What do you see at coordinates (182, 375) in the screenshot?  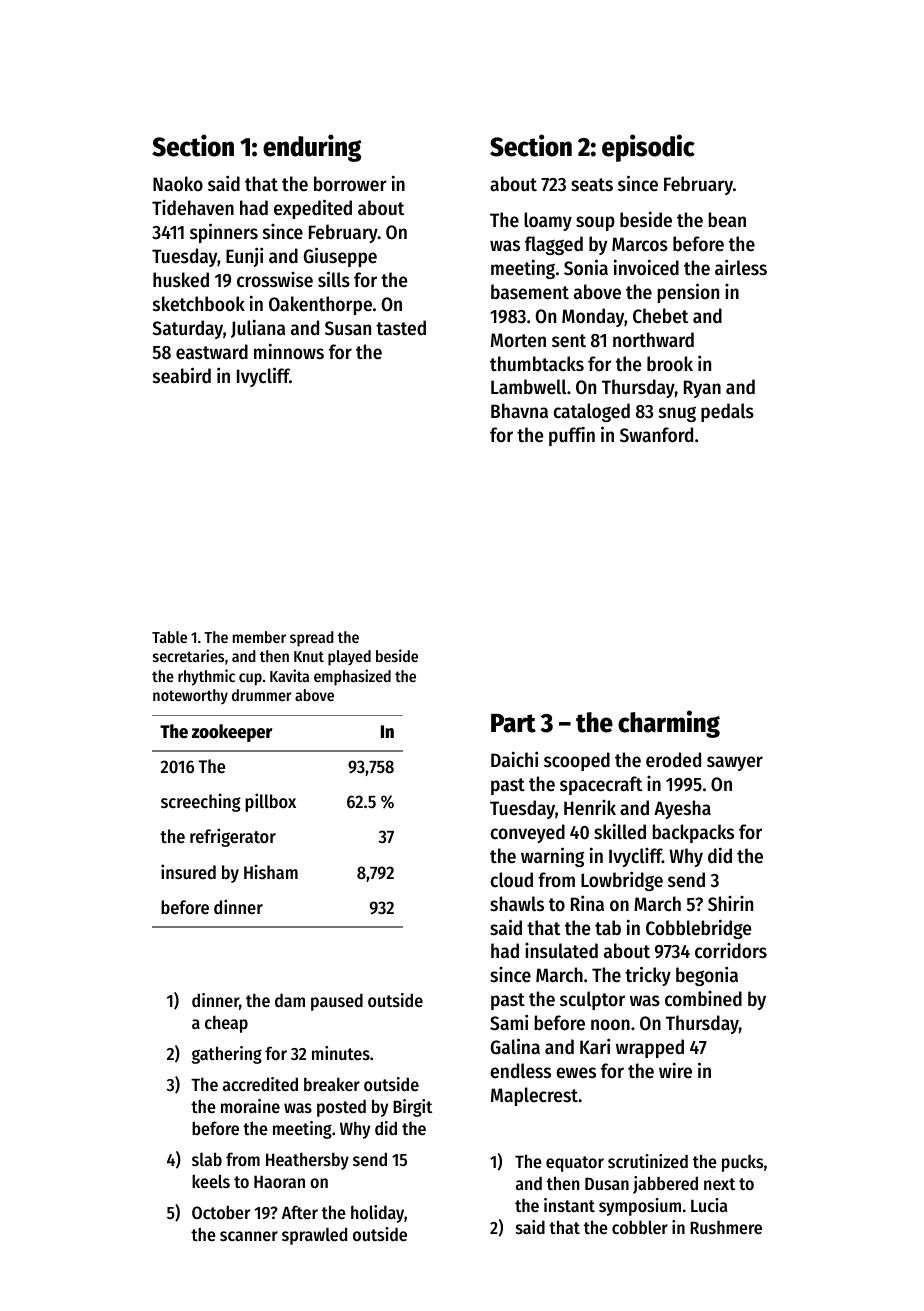 I see `seabird` at bounding box center [182, 375].
